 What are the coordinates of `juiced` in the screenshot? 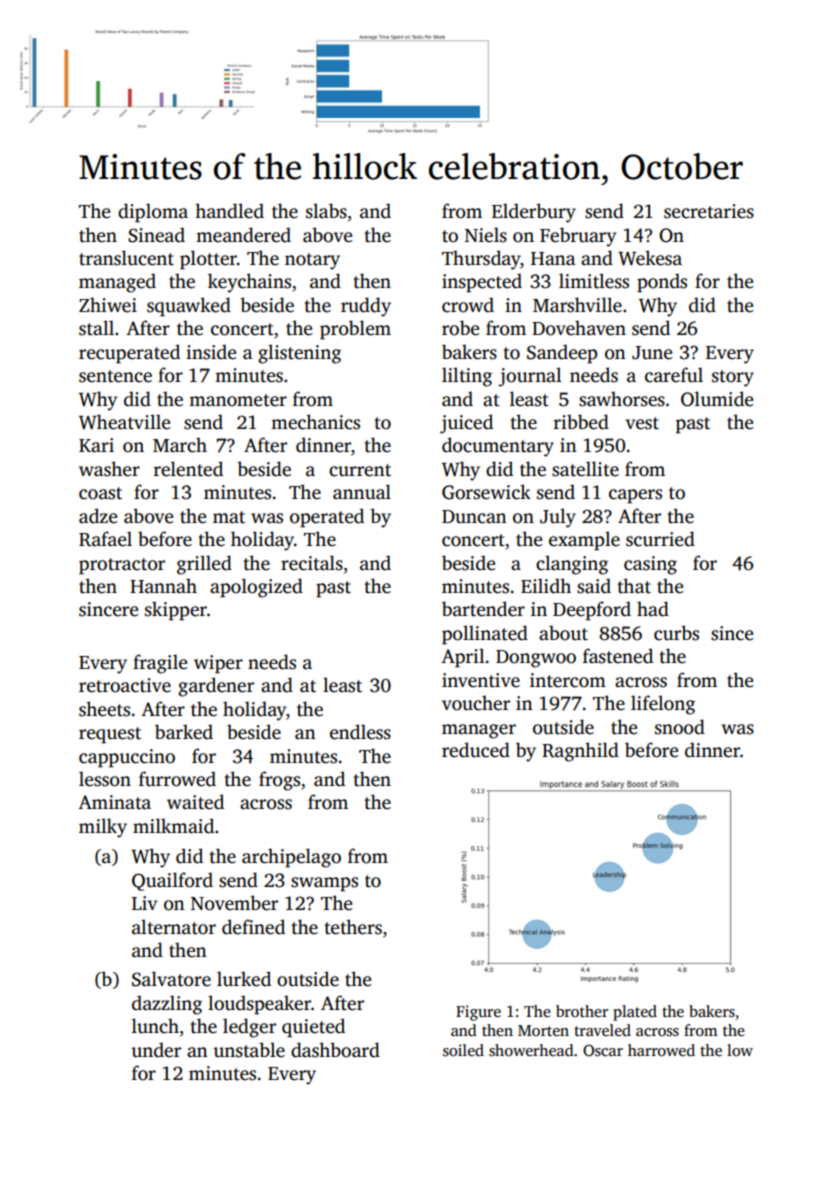 It's located at (466, 424).
